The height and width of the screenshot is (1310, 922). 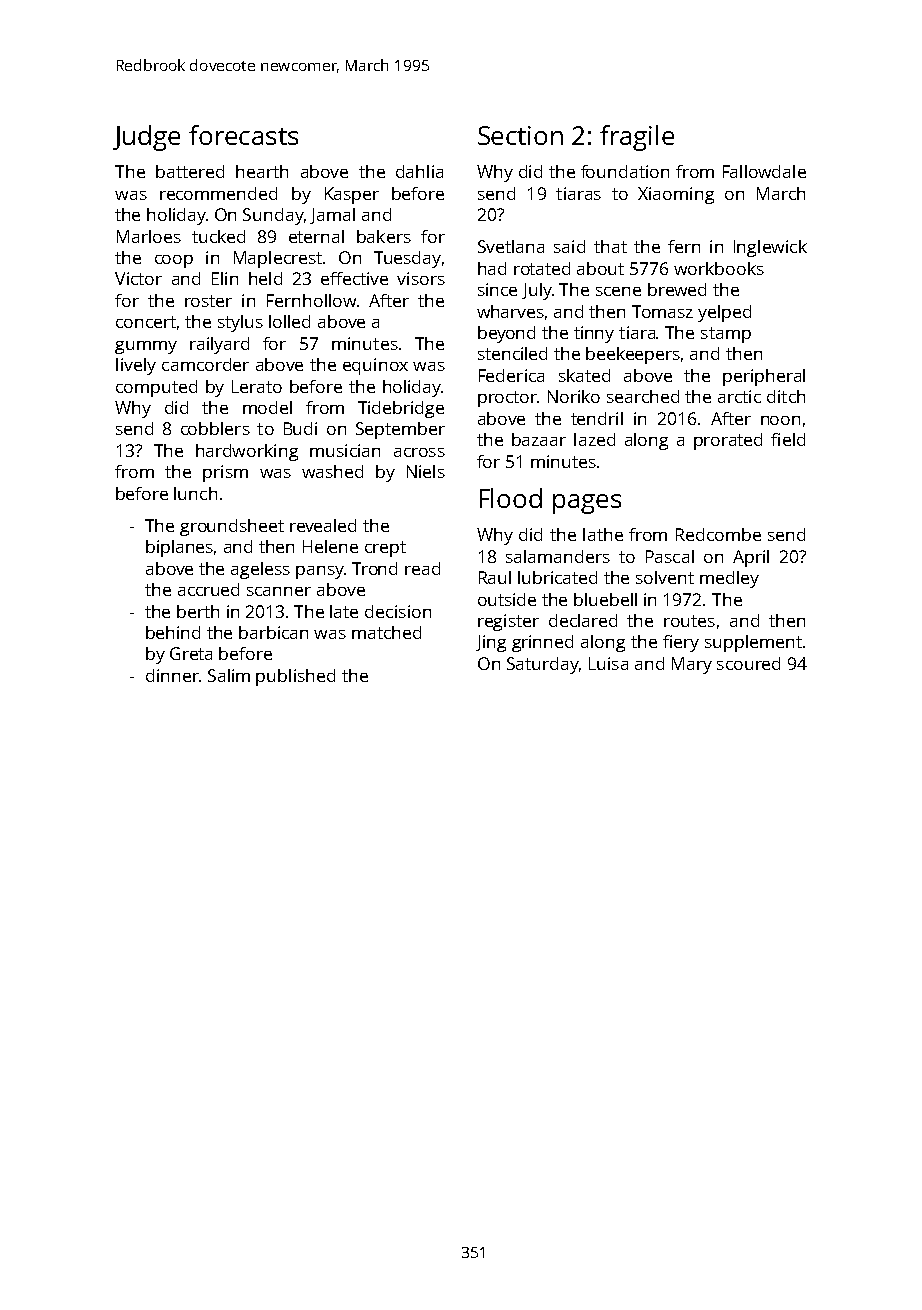 What do you see at coordinates (520, 135) in the screenshot?
I see `Section` at bounding box center [520, 135].
